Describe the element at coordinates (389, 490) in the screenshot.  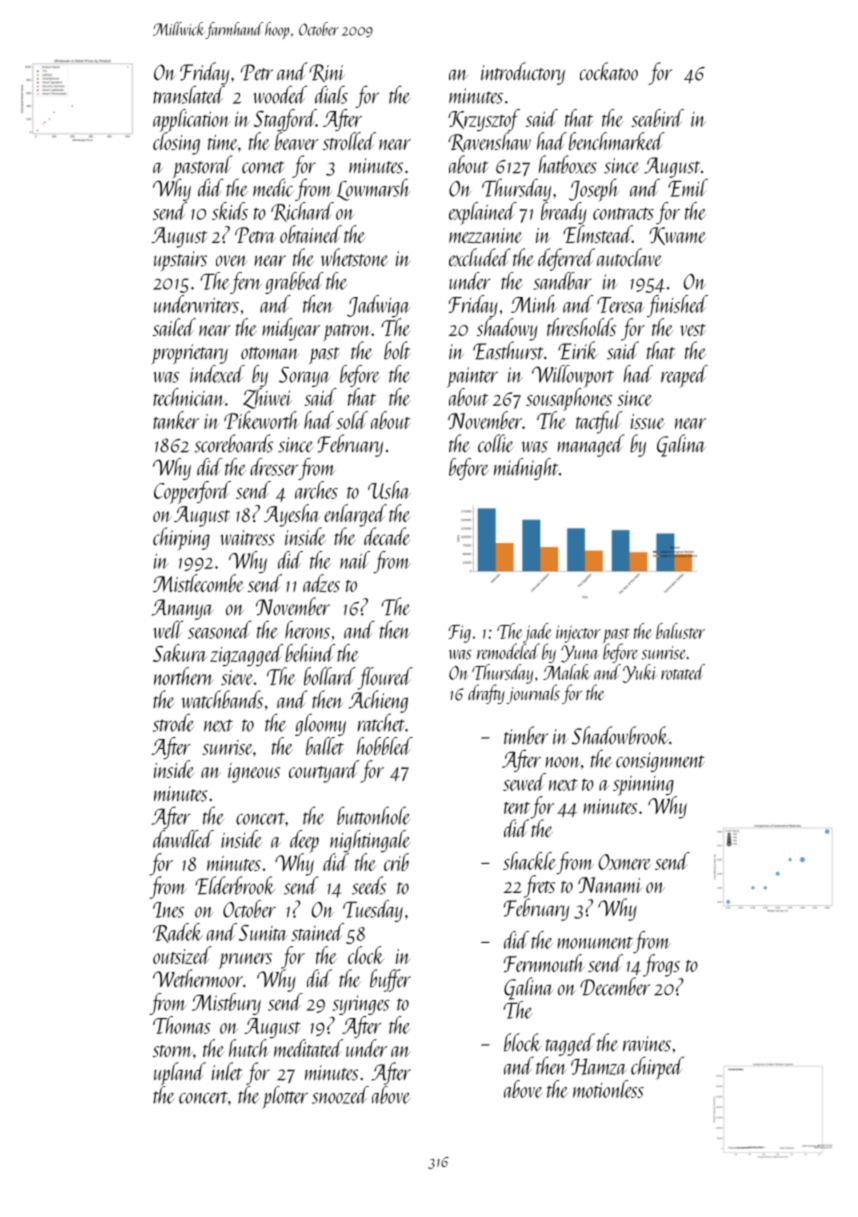
I see `Usha` at that location.
